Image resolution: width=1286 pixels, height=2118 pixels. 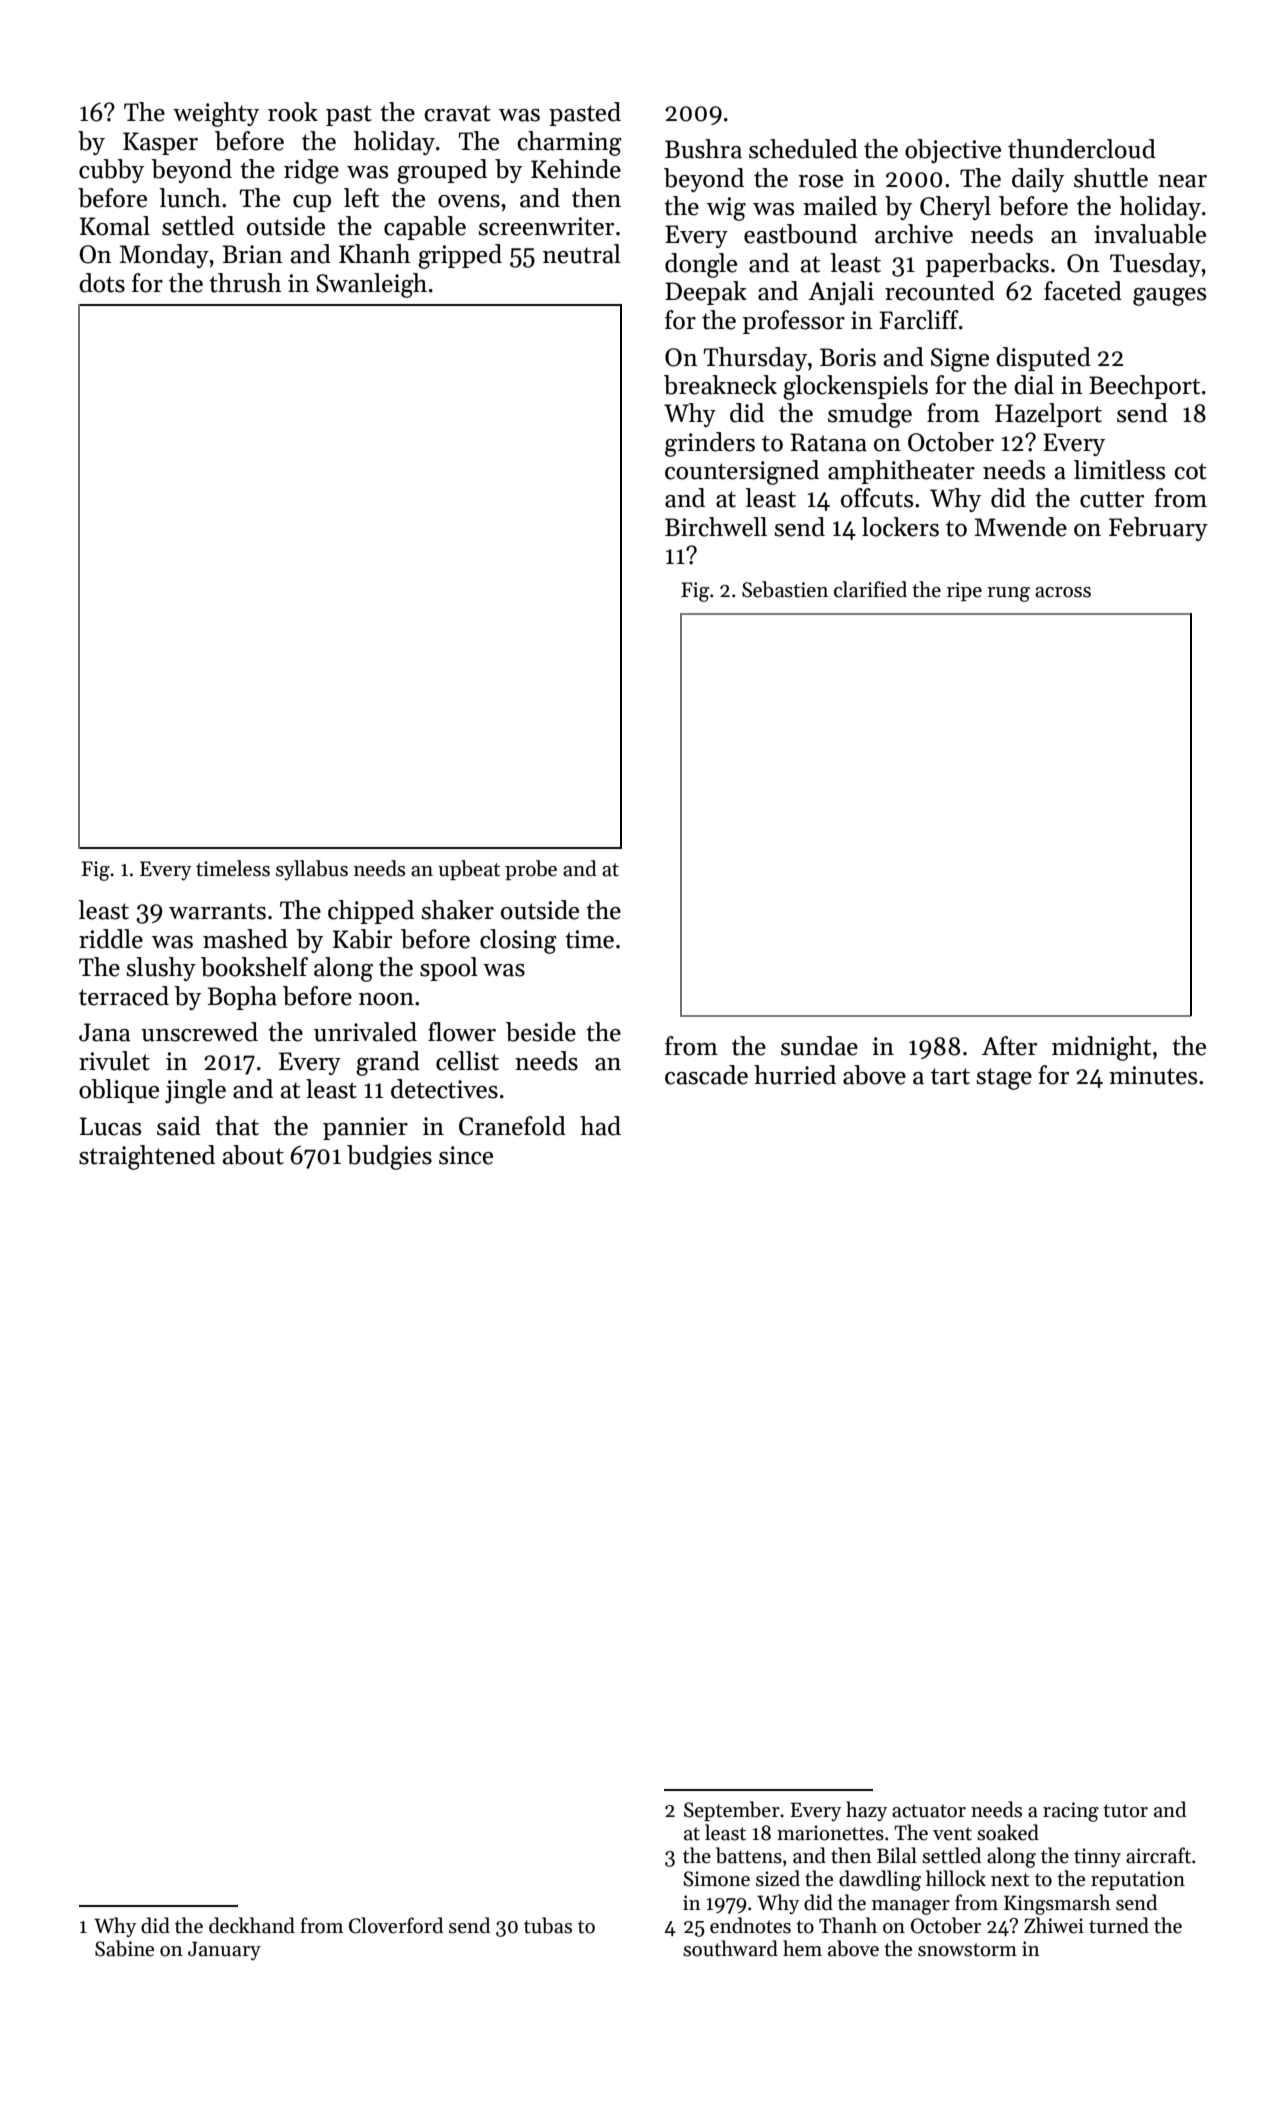 I want to click on near, so click(x=1182, y=181).
